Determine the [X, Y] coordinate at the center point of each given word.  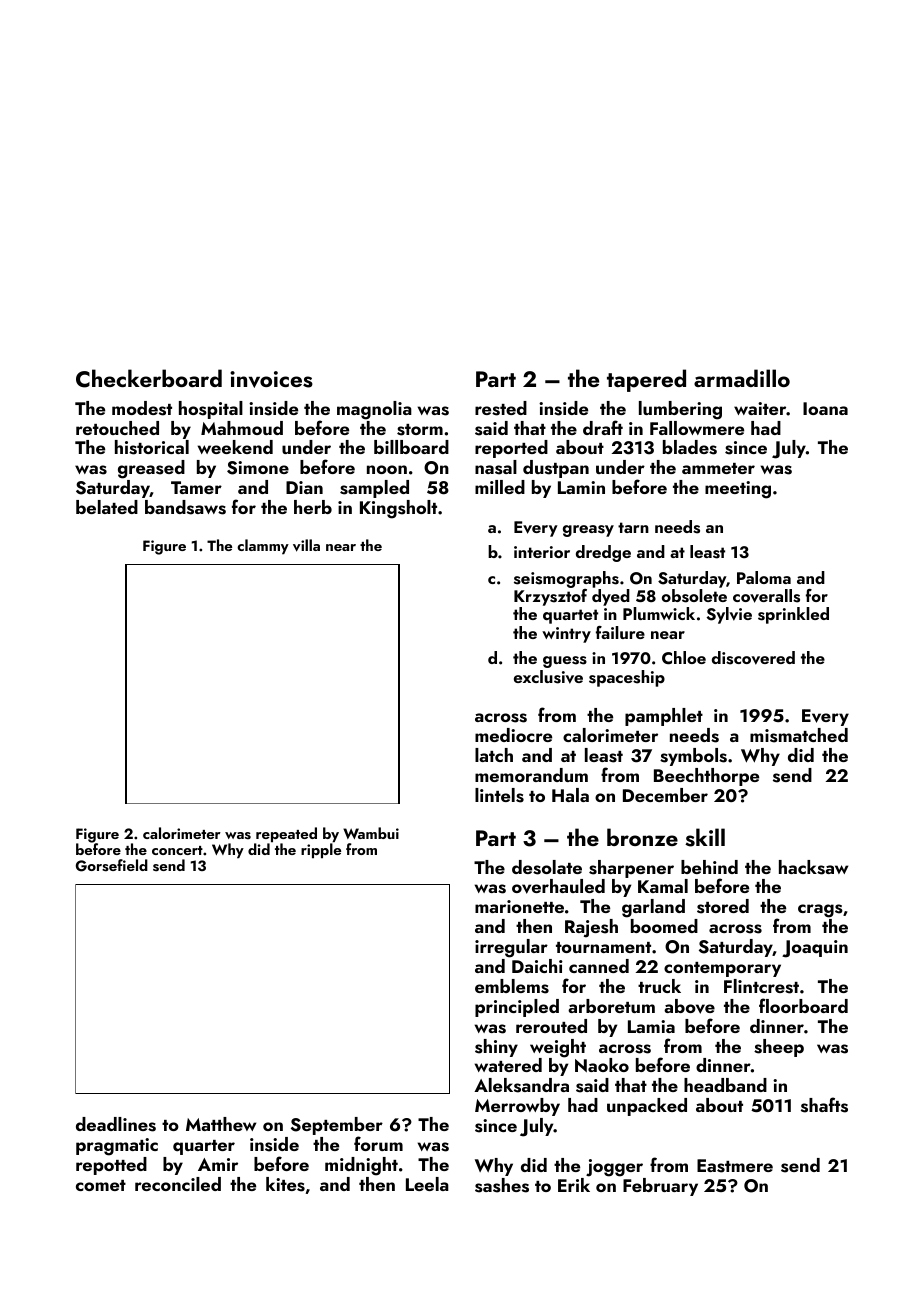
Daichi [537, 966]
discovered [753, 658]
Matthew [221, 1124]
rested [501, 408]
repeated [286, 835]
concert [177, 850]
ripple [321, 851]
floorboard [803, 1005]
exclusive [548, 677]
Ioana [825, 408]
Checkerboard [149, 378]
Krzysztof [550, 597]
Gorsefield [112, 865]
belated [107, 507]
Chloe [684, 658]
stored [723, 906]
